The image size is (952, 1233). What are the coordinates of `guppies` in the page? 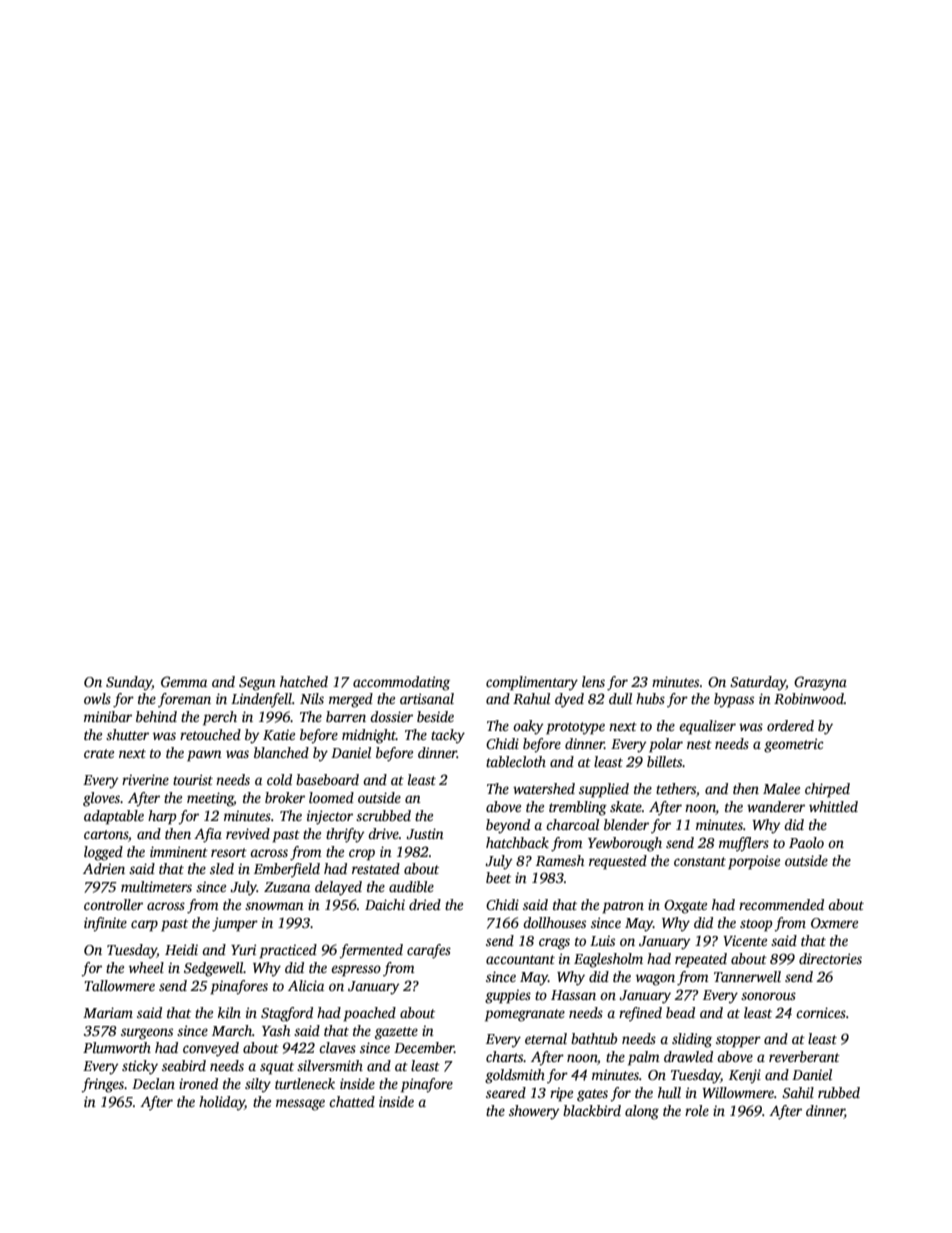 It's located at (508, 996).
